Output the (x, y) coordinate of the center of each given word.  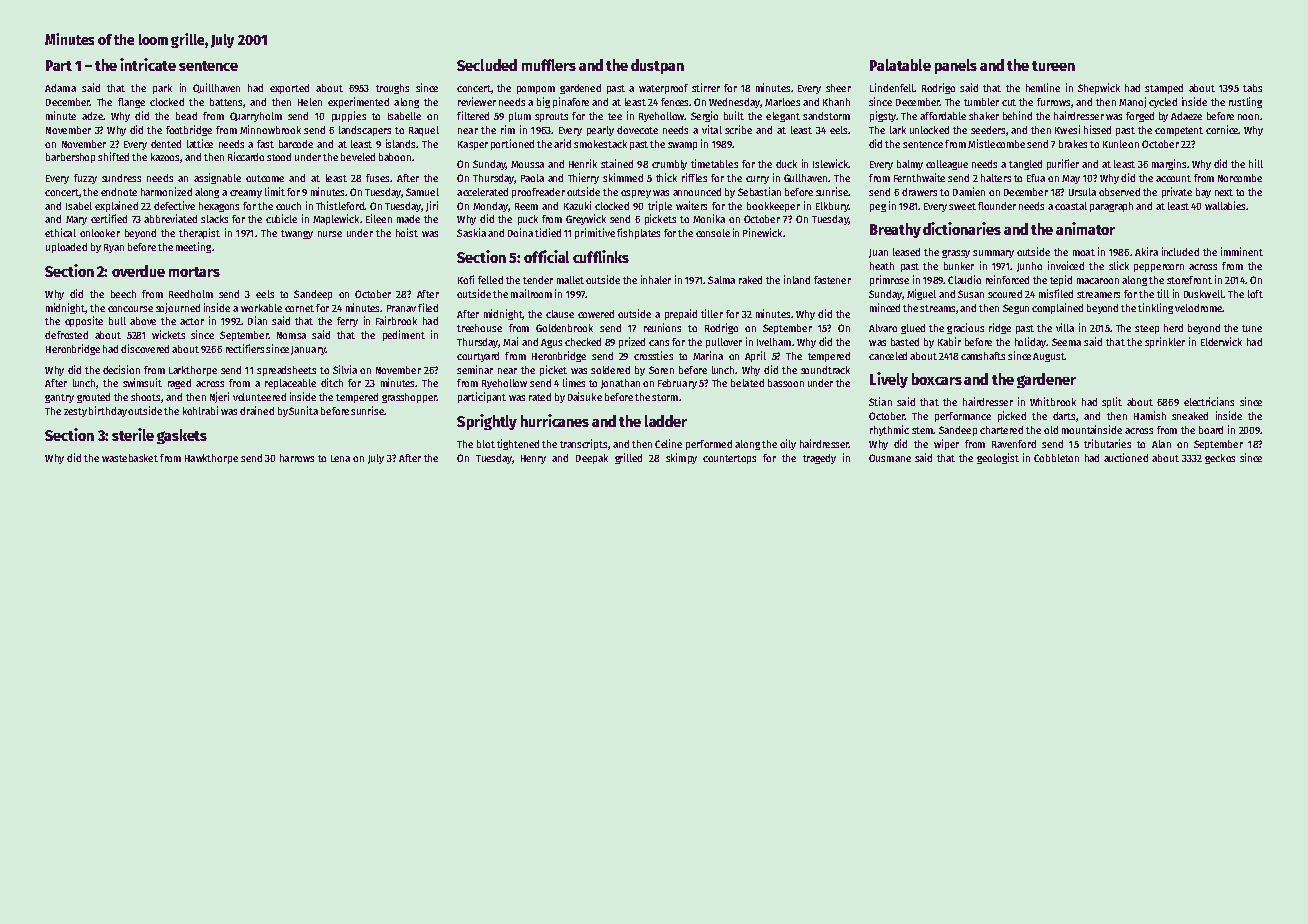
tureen (1053, 66)
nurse (330, 234)
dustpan (657, 66)
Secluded (487, 65)
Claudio (964, 279)
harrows (297, 458)
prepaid (681, 314)
